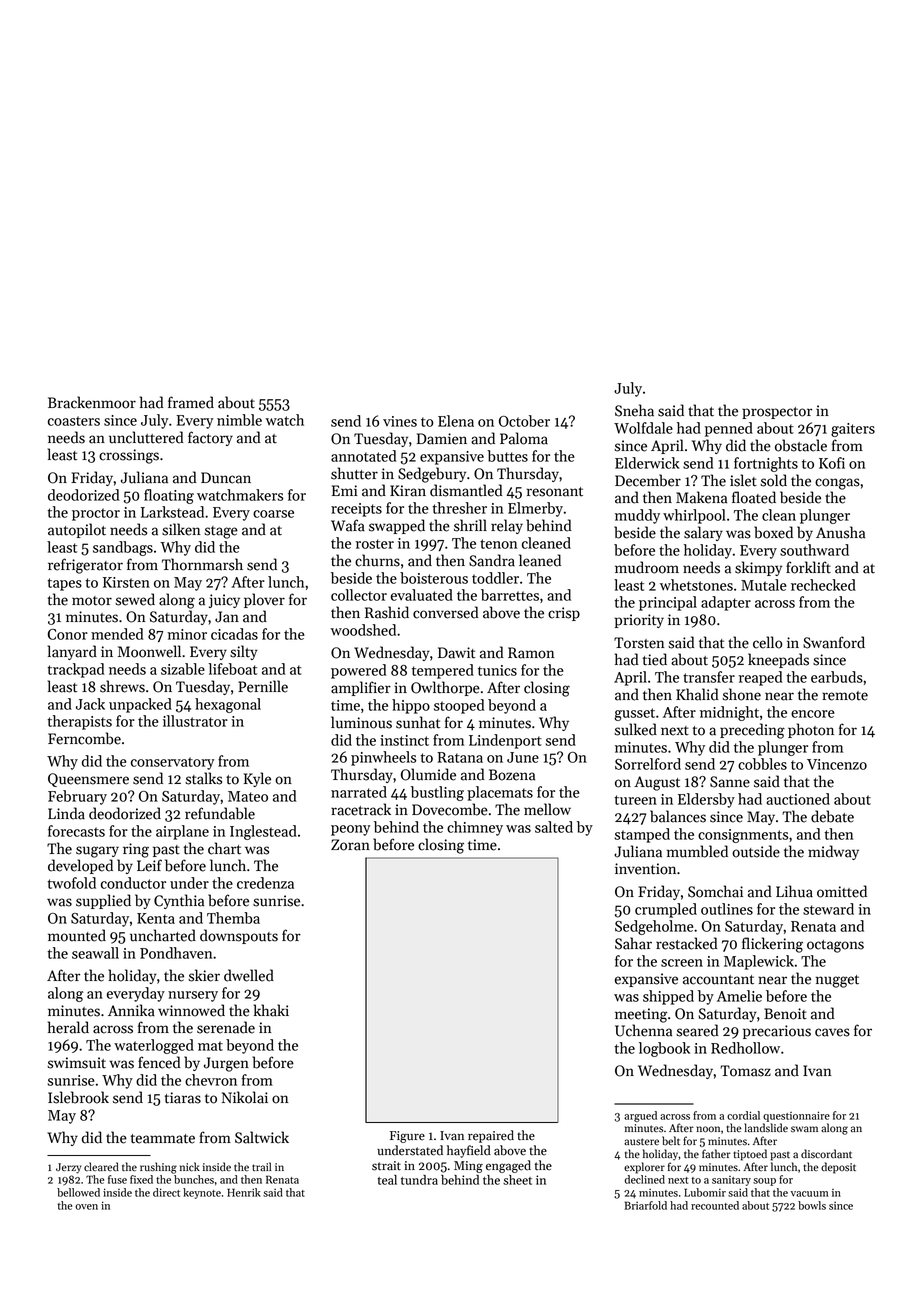 Image resolution: width=924 pixels, height=1308 pixels. Describe the element at coordinates (475, 828) in the screenshot. I see `chimney` at that location.
